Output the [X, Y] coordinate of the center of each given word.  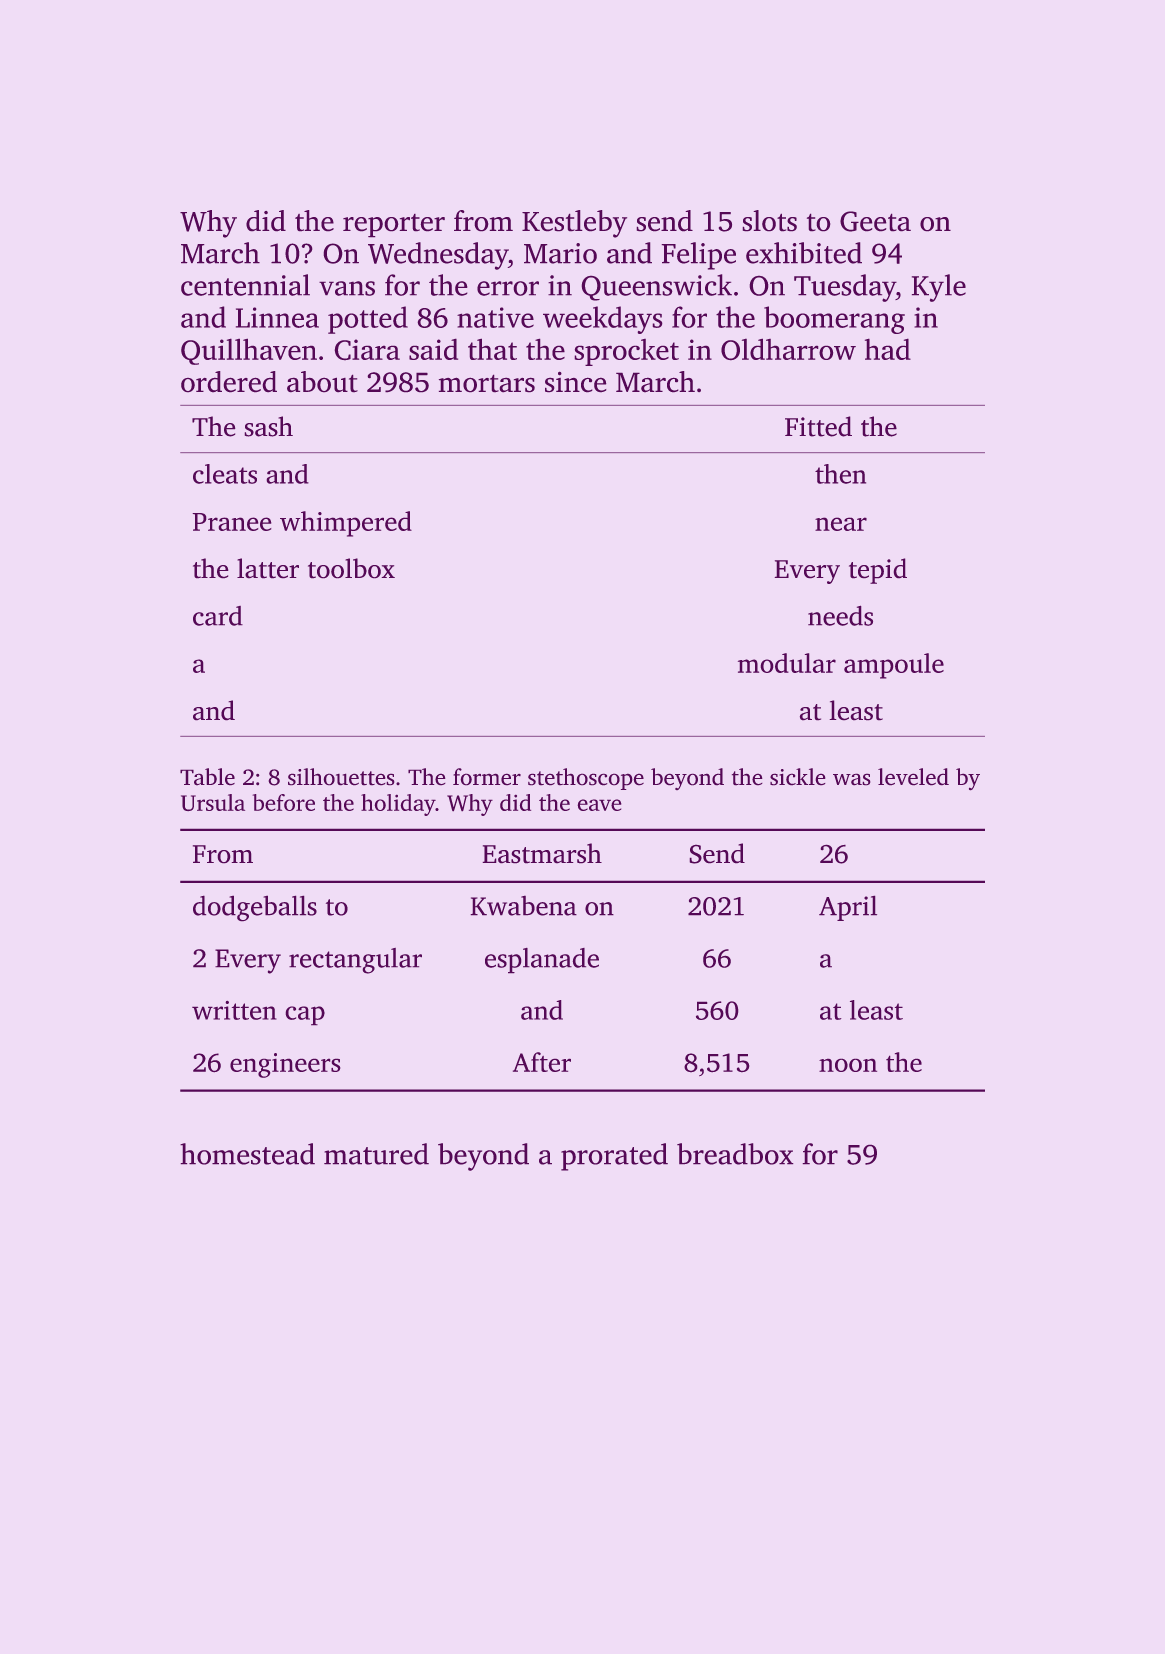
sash [268, 426]
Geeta [875, 221]
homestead [247, 1154]
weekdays [603, 320]
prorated [614, 1157]
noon [848, 1065]
